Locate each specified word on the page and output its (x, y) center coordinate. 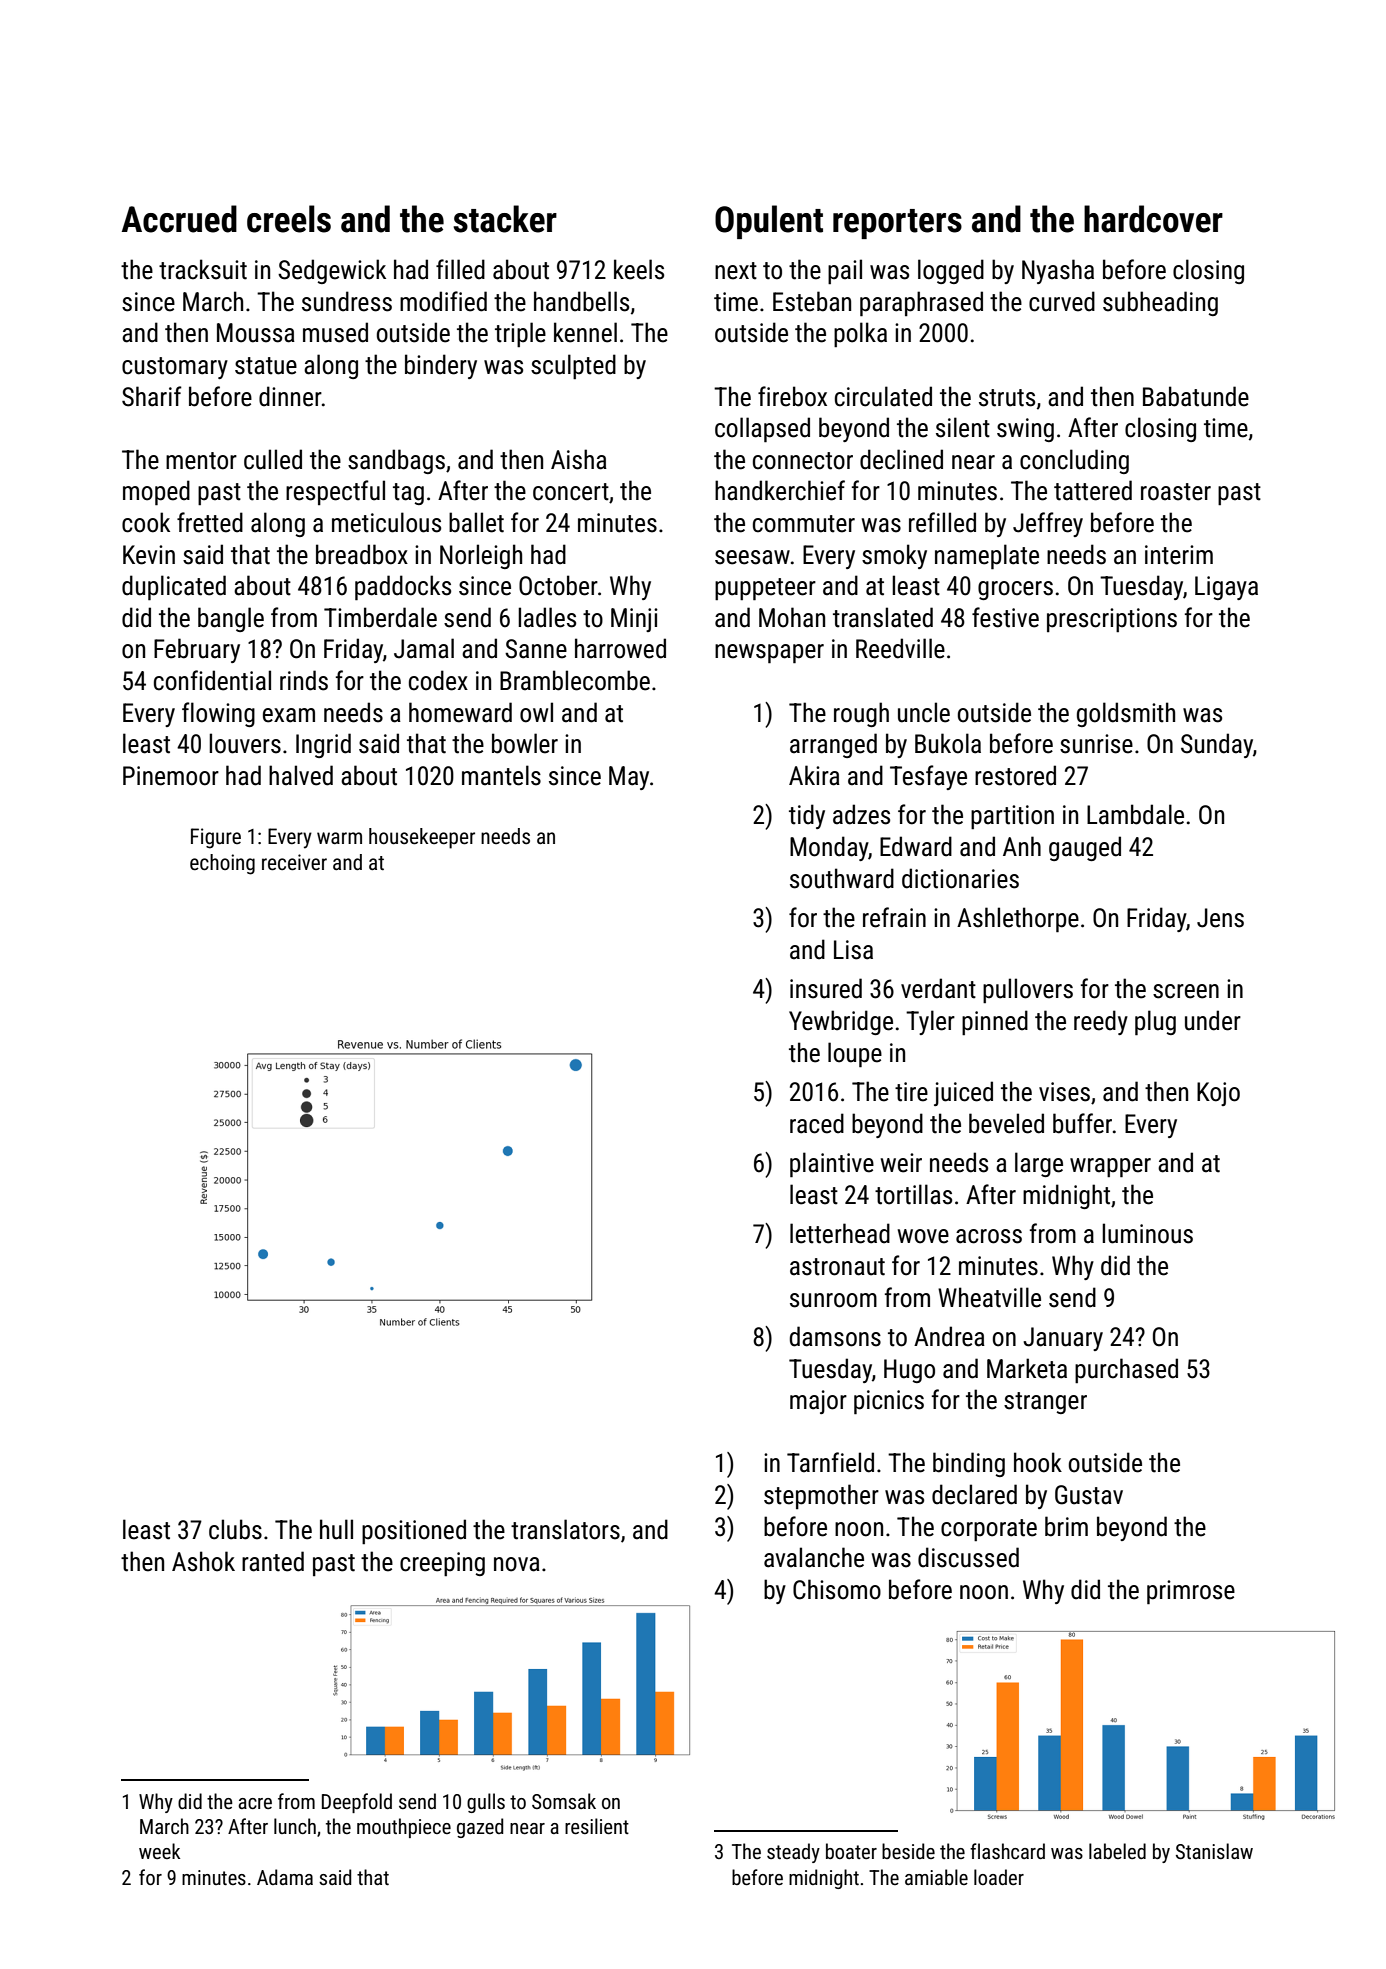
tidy (807, 816)
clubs (235, 1529)
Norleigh (481, 556)
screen (1186, 991)
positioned (414, 1531)
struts (1007, 398)
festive (1005, 617)
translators (565, 1529)
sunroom (833, 1300)
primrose (1191, 1592)
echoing (222, 864)
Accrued (179, 219)
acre (255, 1803)
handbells (581, 301)
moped (156, 492)
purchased (1126, 1370)
